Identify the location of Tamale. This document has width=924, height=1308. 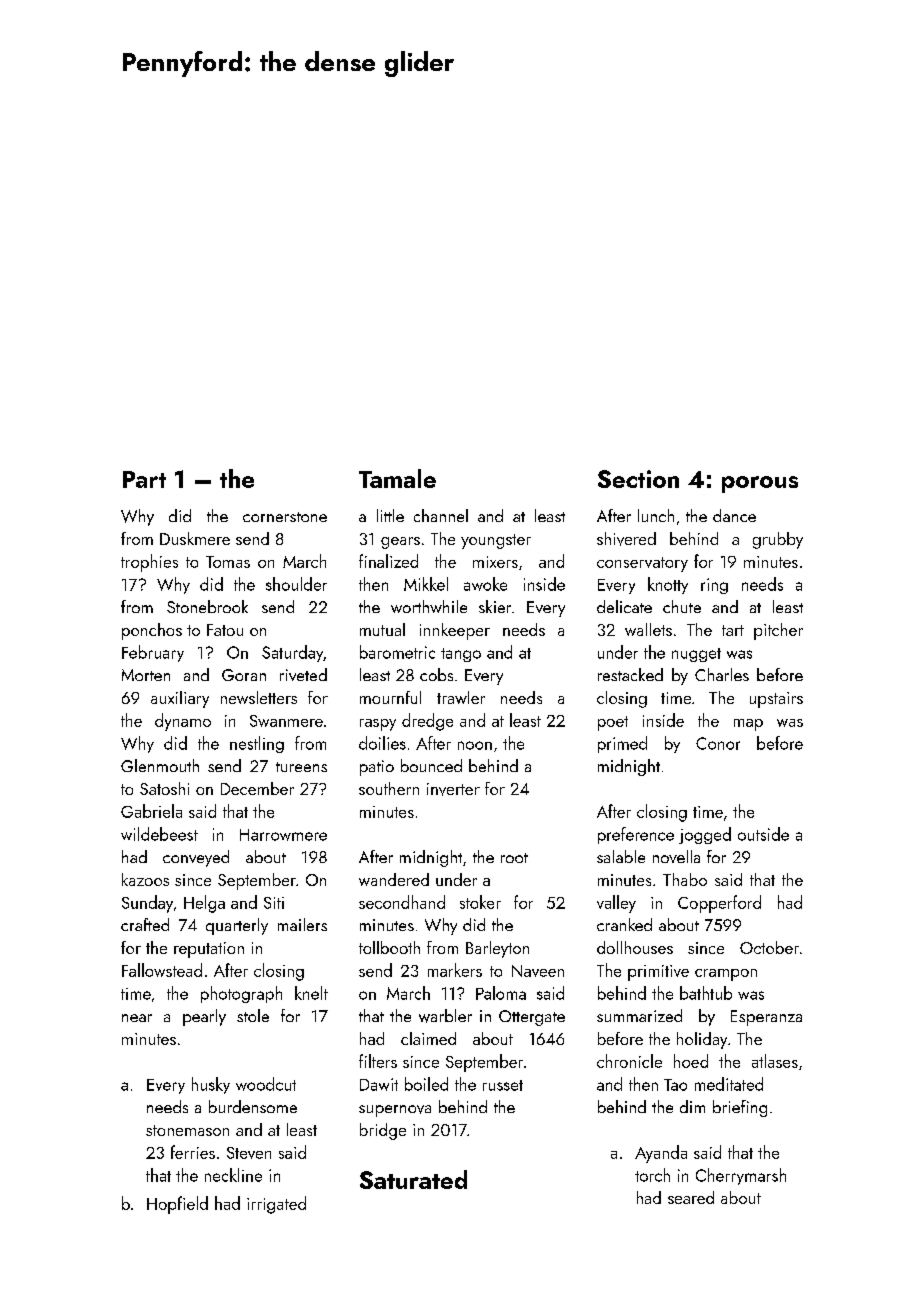
(397, 478).
